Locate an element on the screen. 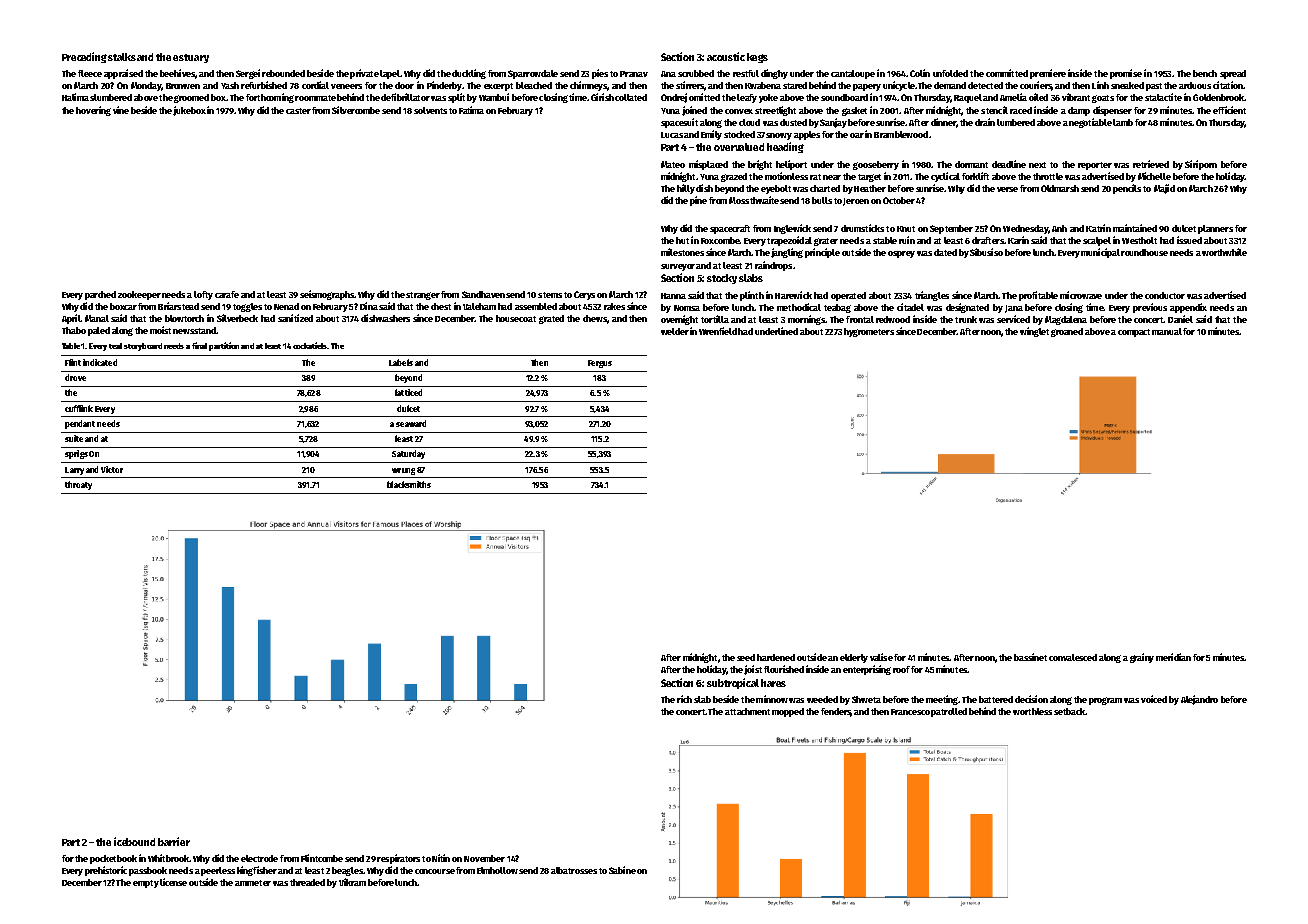 This screenshot has width=1308, height=924. hut is located at coordinates (682, 240).
